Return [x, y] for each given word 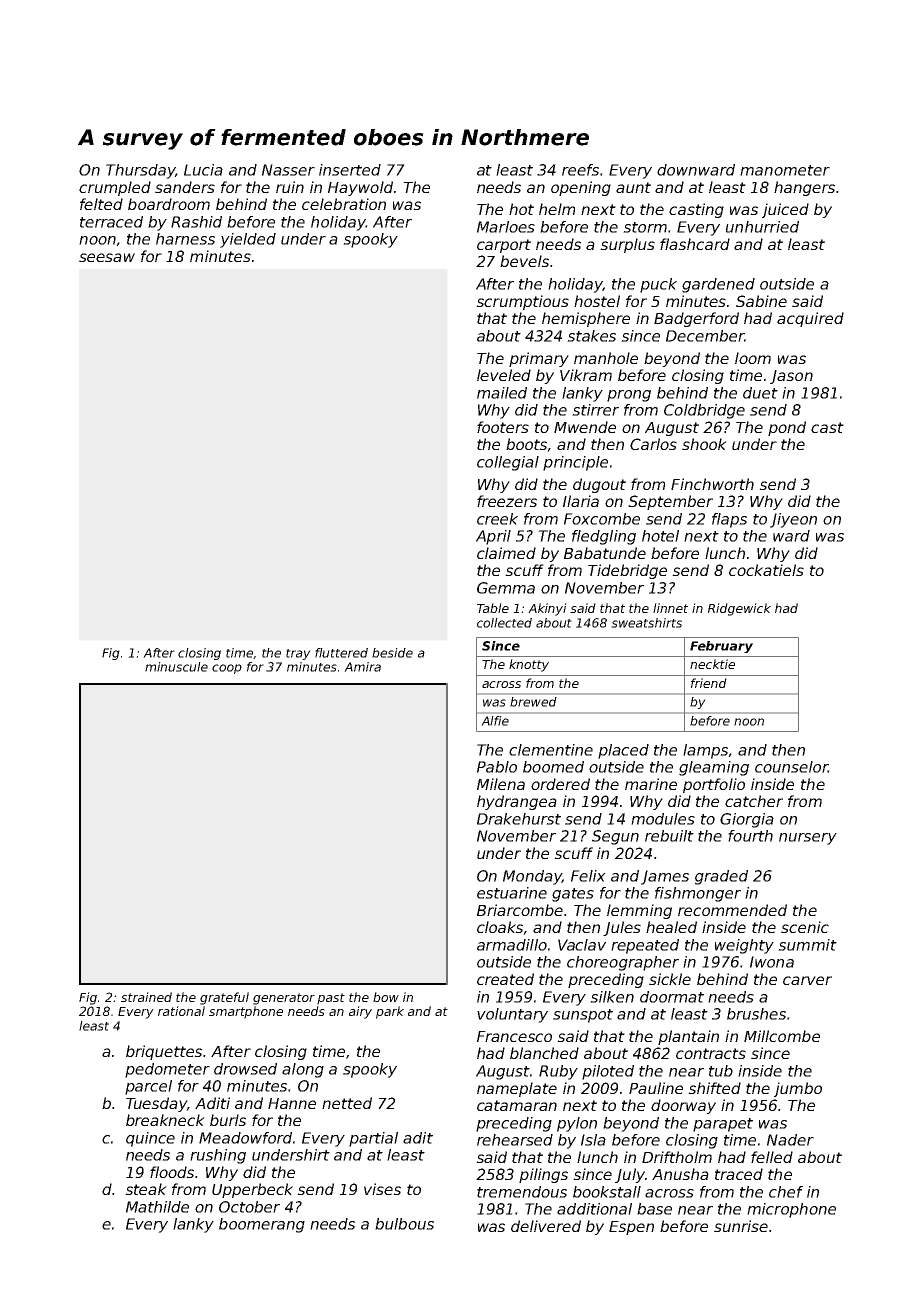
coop [227, 669]
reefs [580, 170]
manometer [785, 170]
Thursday [140, 171]
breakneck [165, 1120]
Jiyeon [793, 520]
